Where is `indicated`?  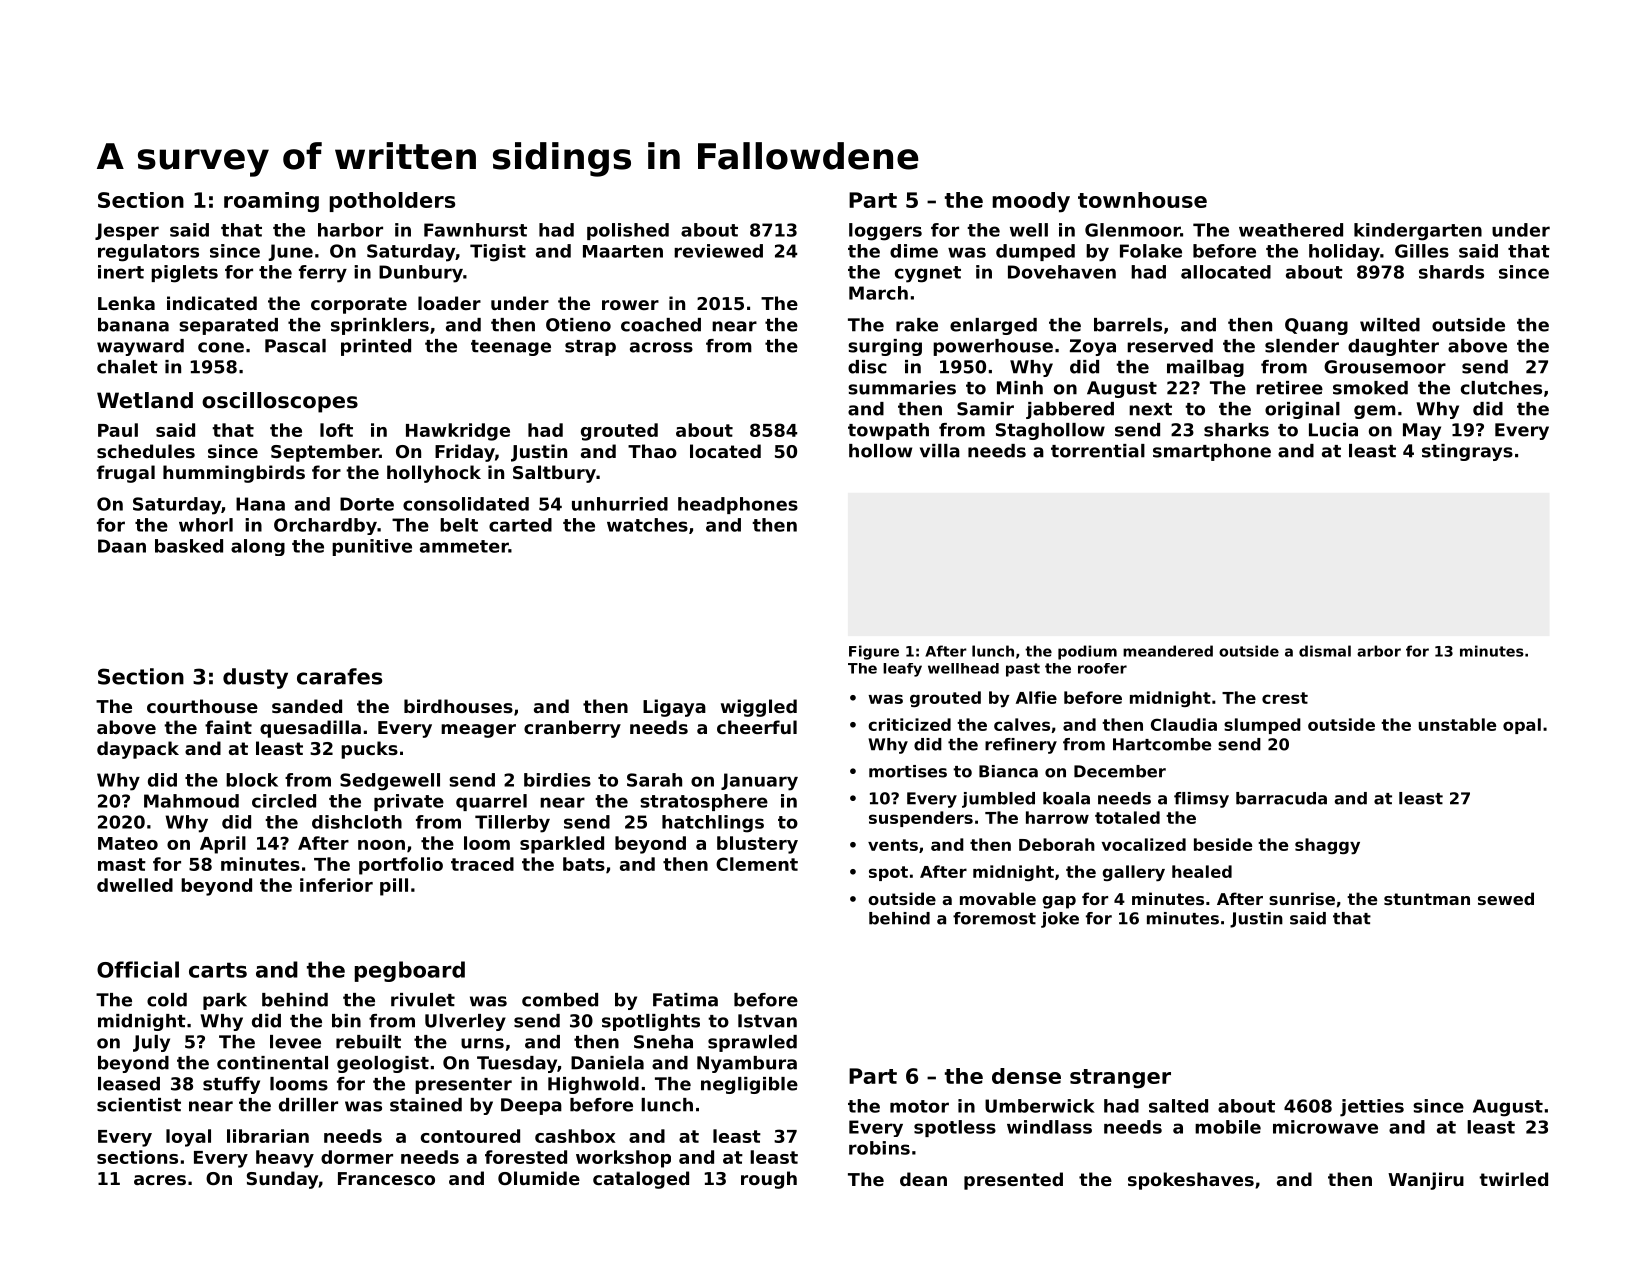
indicated is located at coordinates (212, 303).
